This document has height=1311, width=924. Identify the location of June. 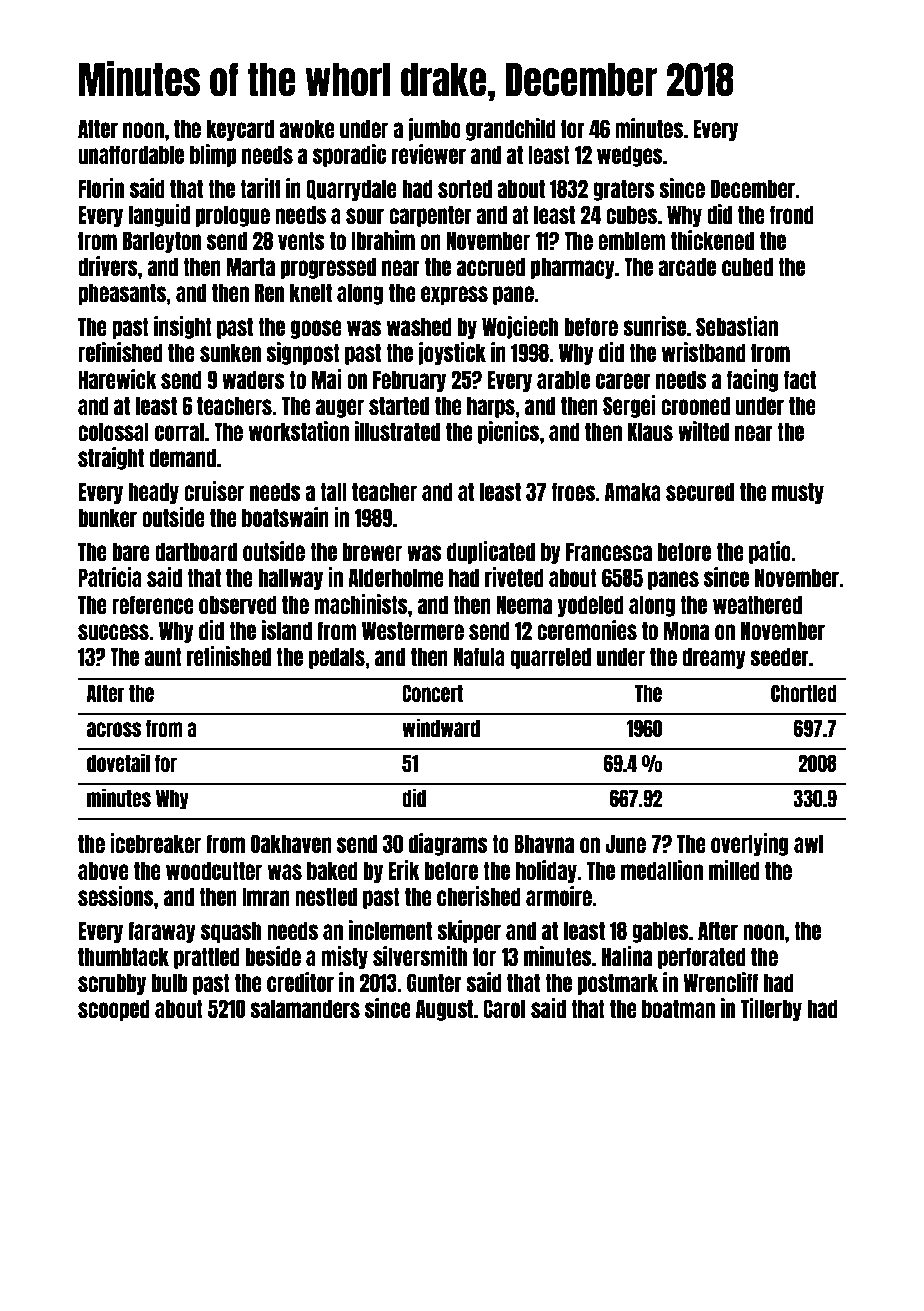
(625, 843).
